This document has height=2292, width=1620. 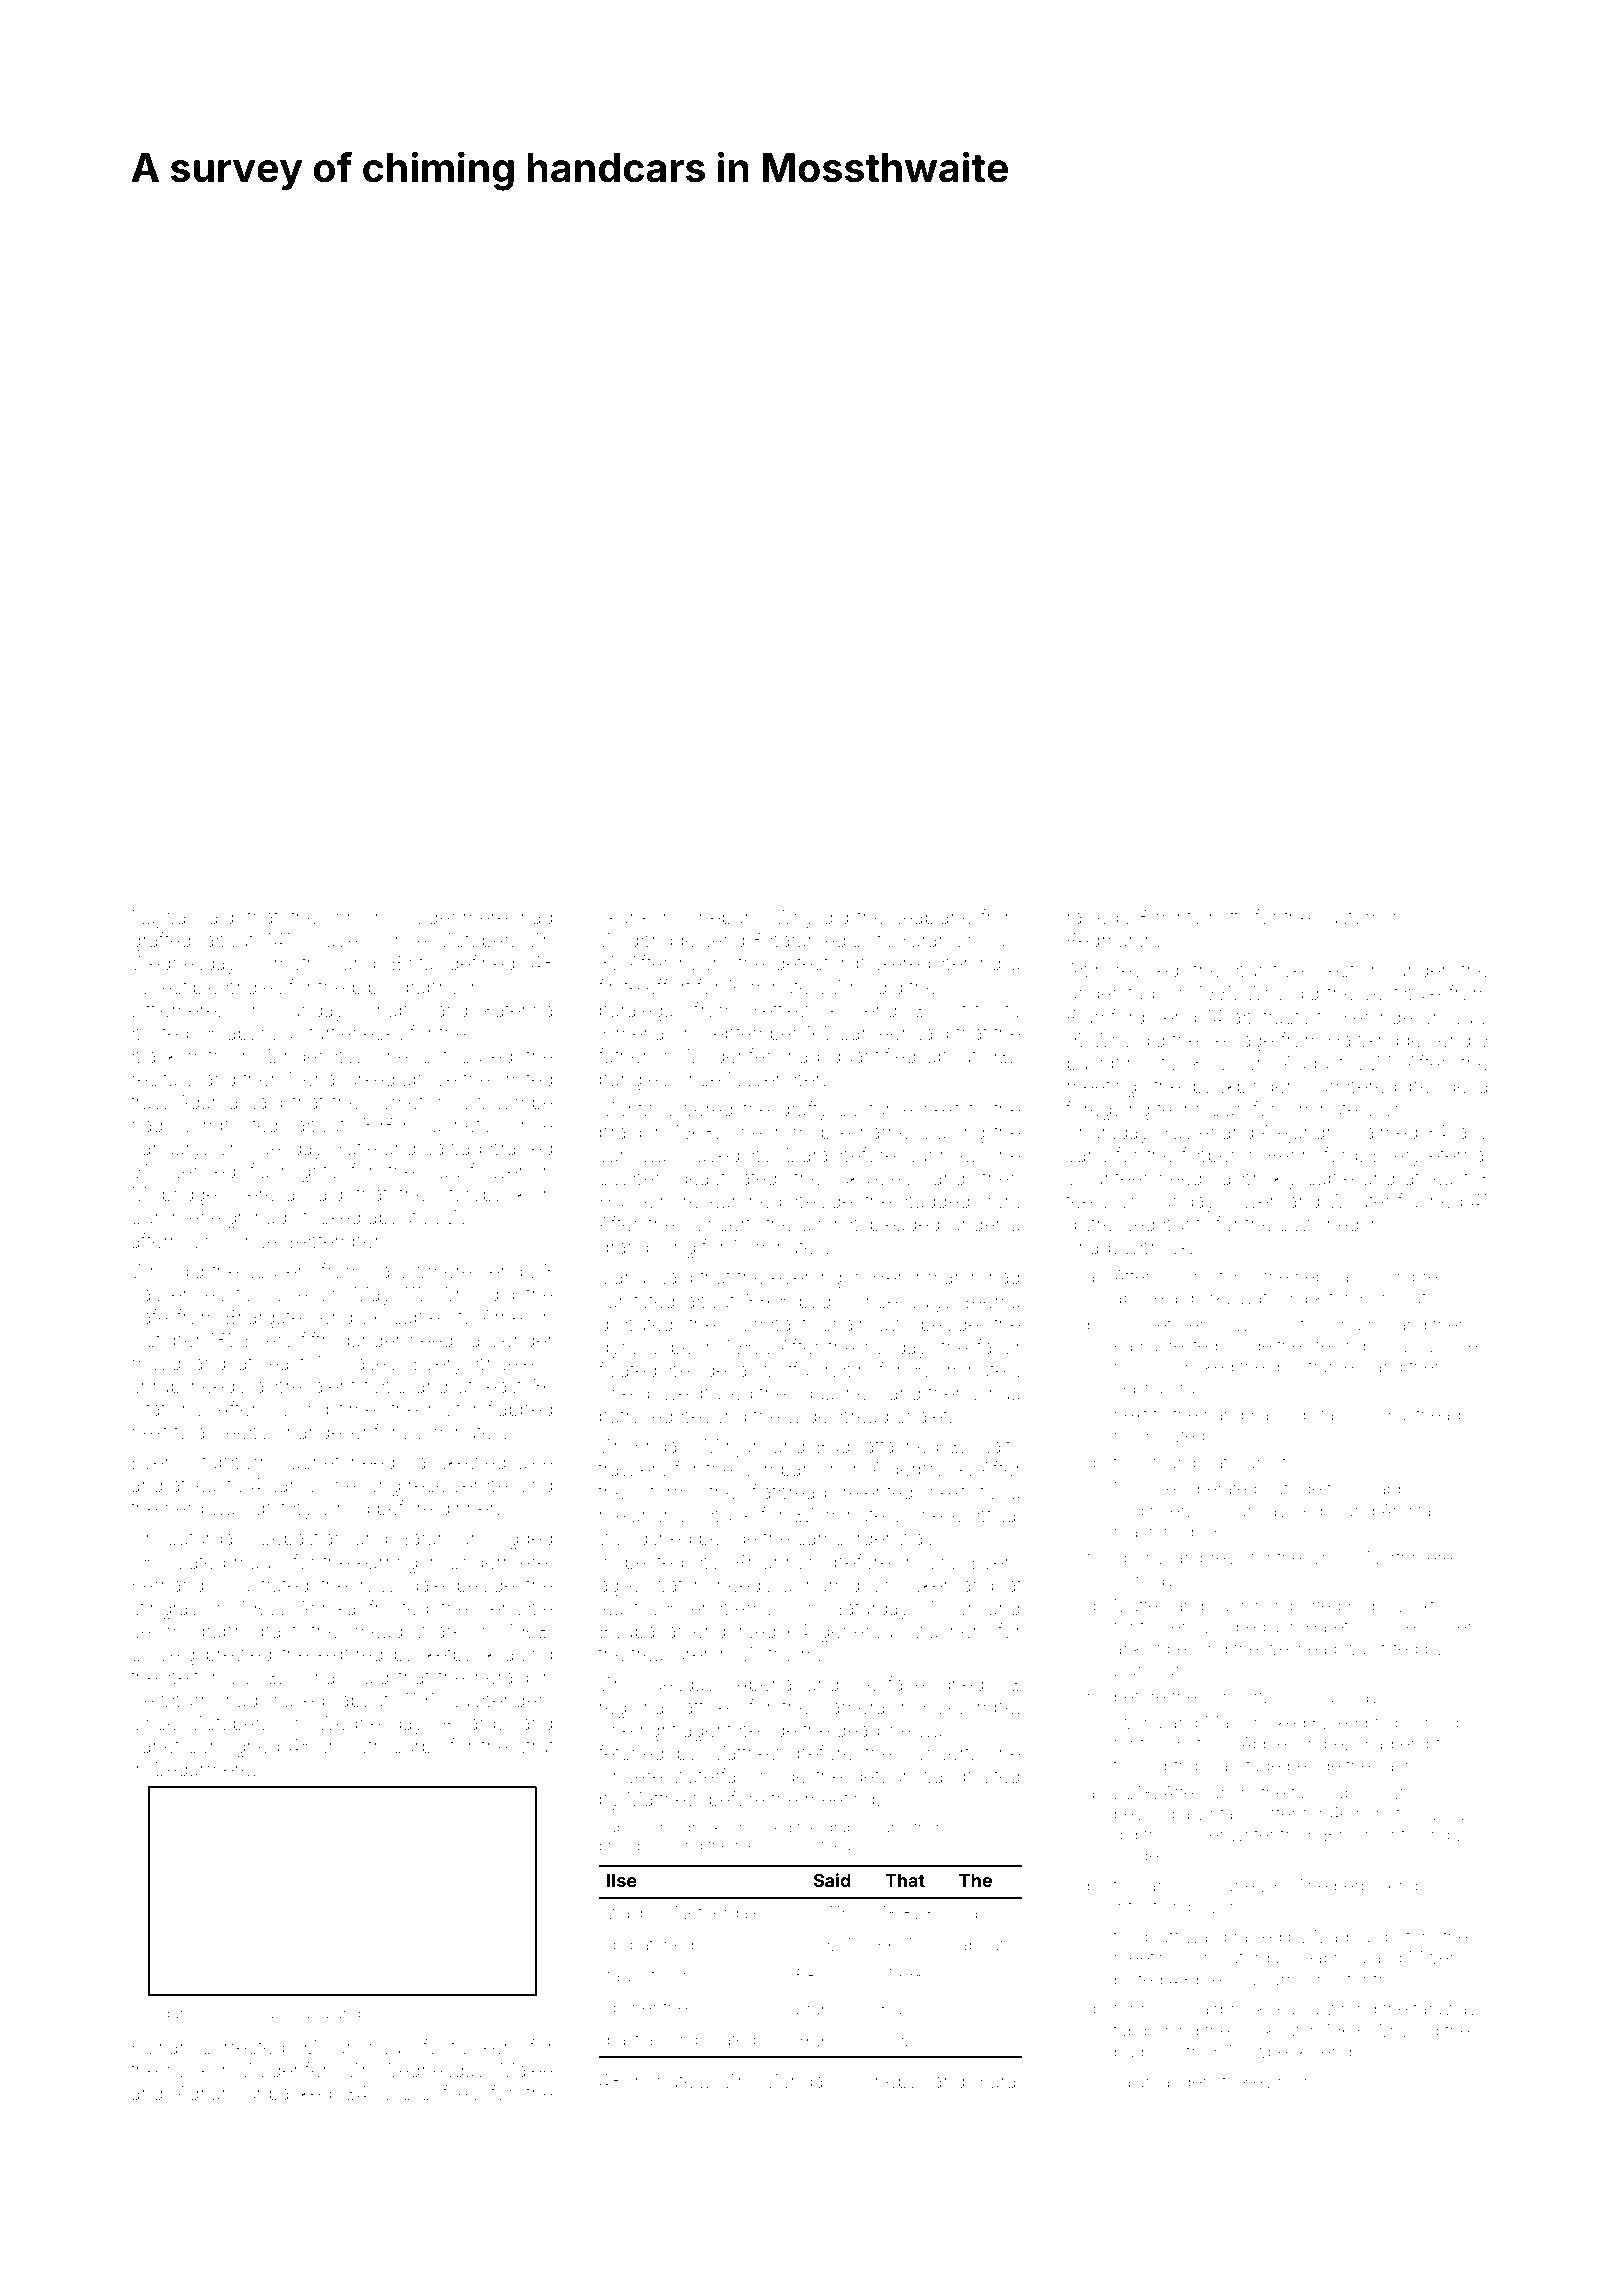 What do you see at coordinates (263, 1033) in the document?
I see `laborious` at bounding box center [263, 1033].
